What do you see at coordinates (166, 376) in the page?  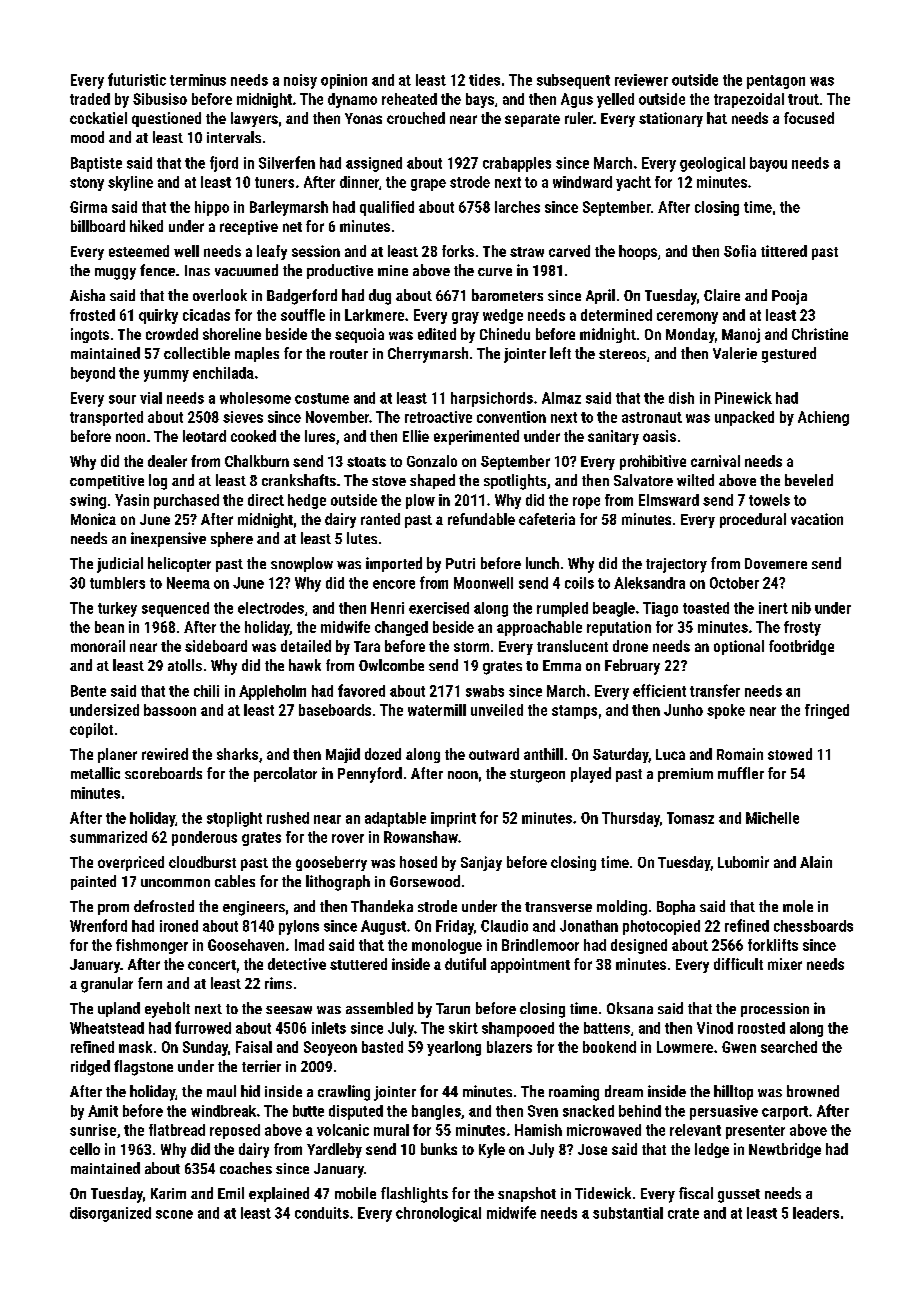 I see `yummy` at bounding box center [166, 376].
